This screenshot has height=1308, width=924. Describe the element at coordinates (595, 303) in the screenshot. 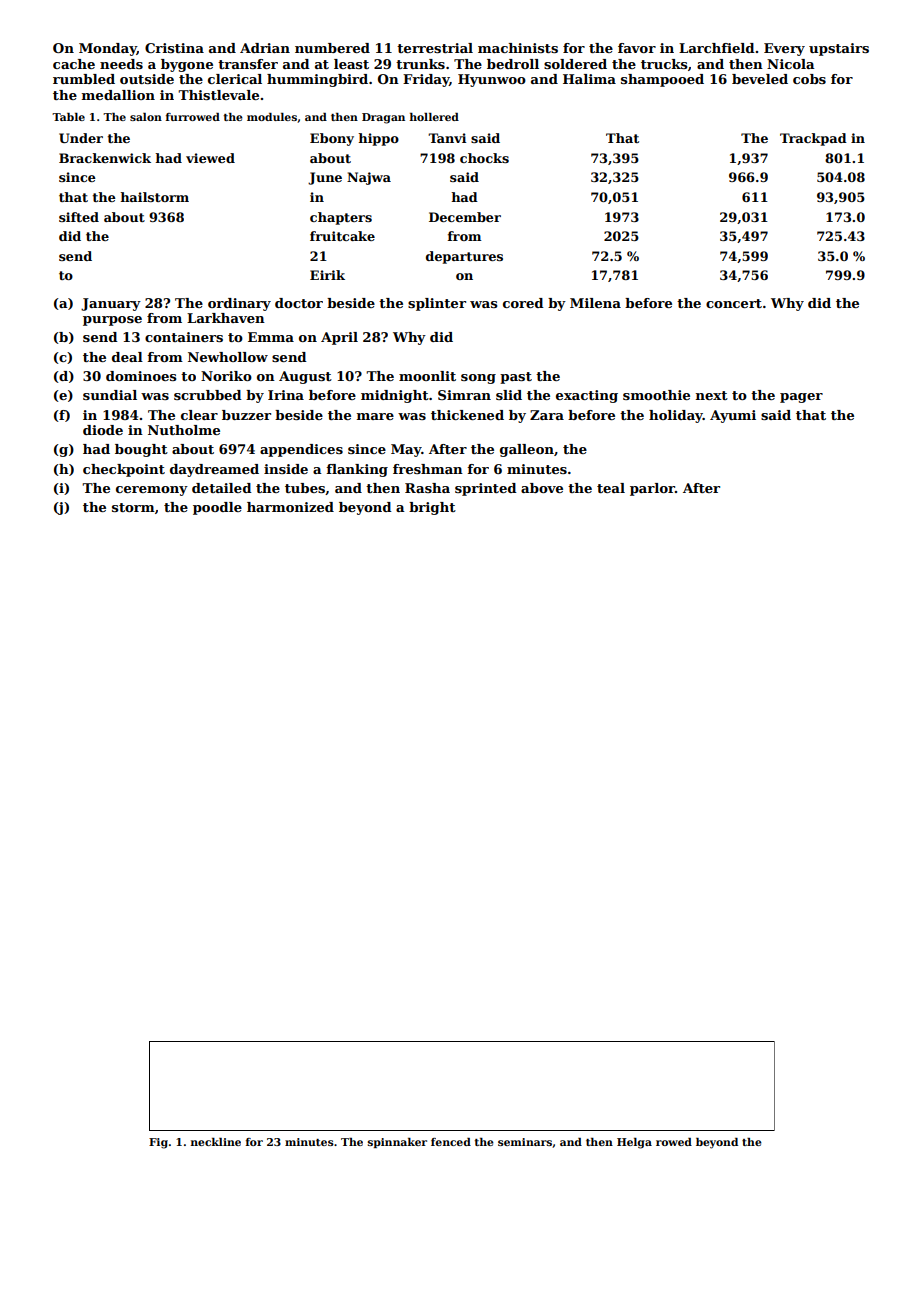

I see `Milena` at that location.
